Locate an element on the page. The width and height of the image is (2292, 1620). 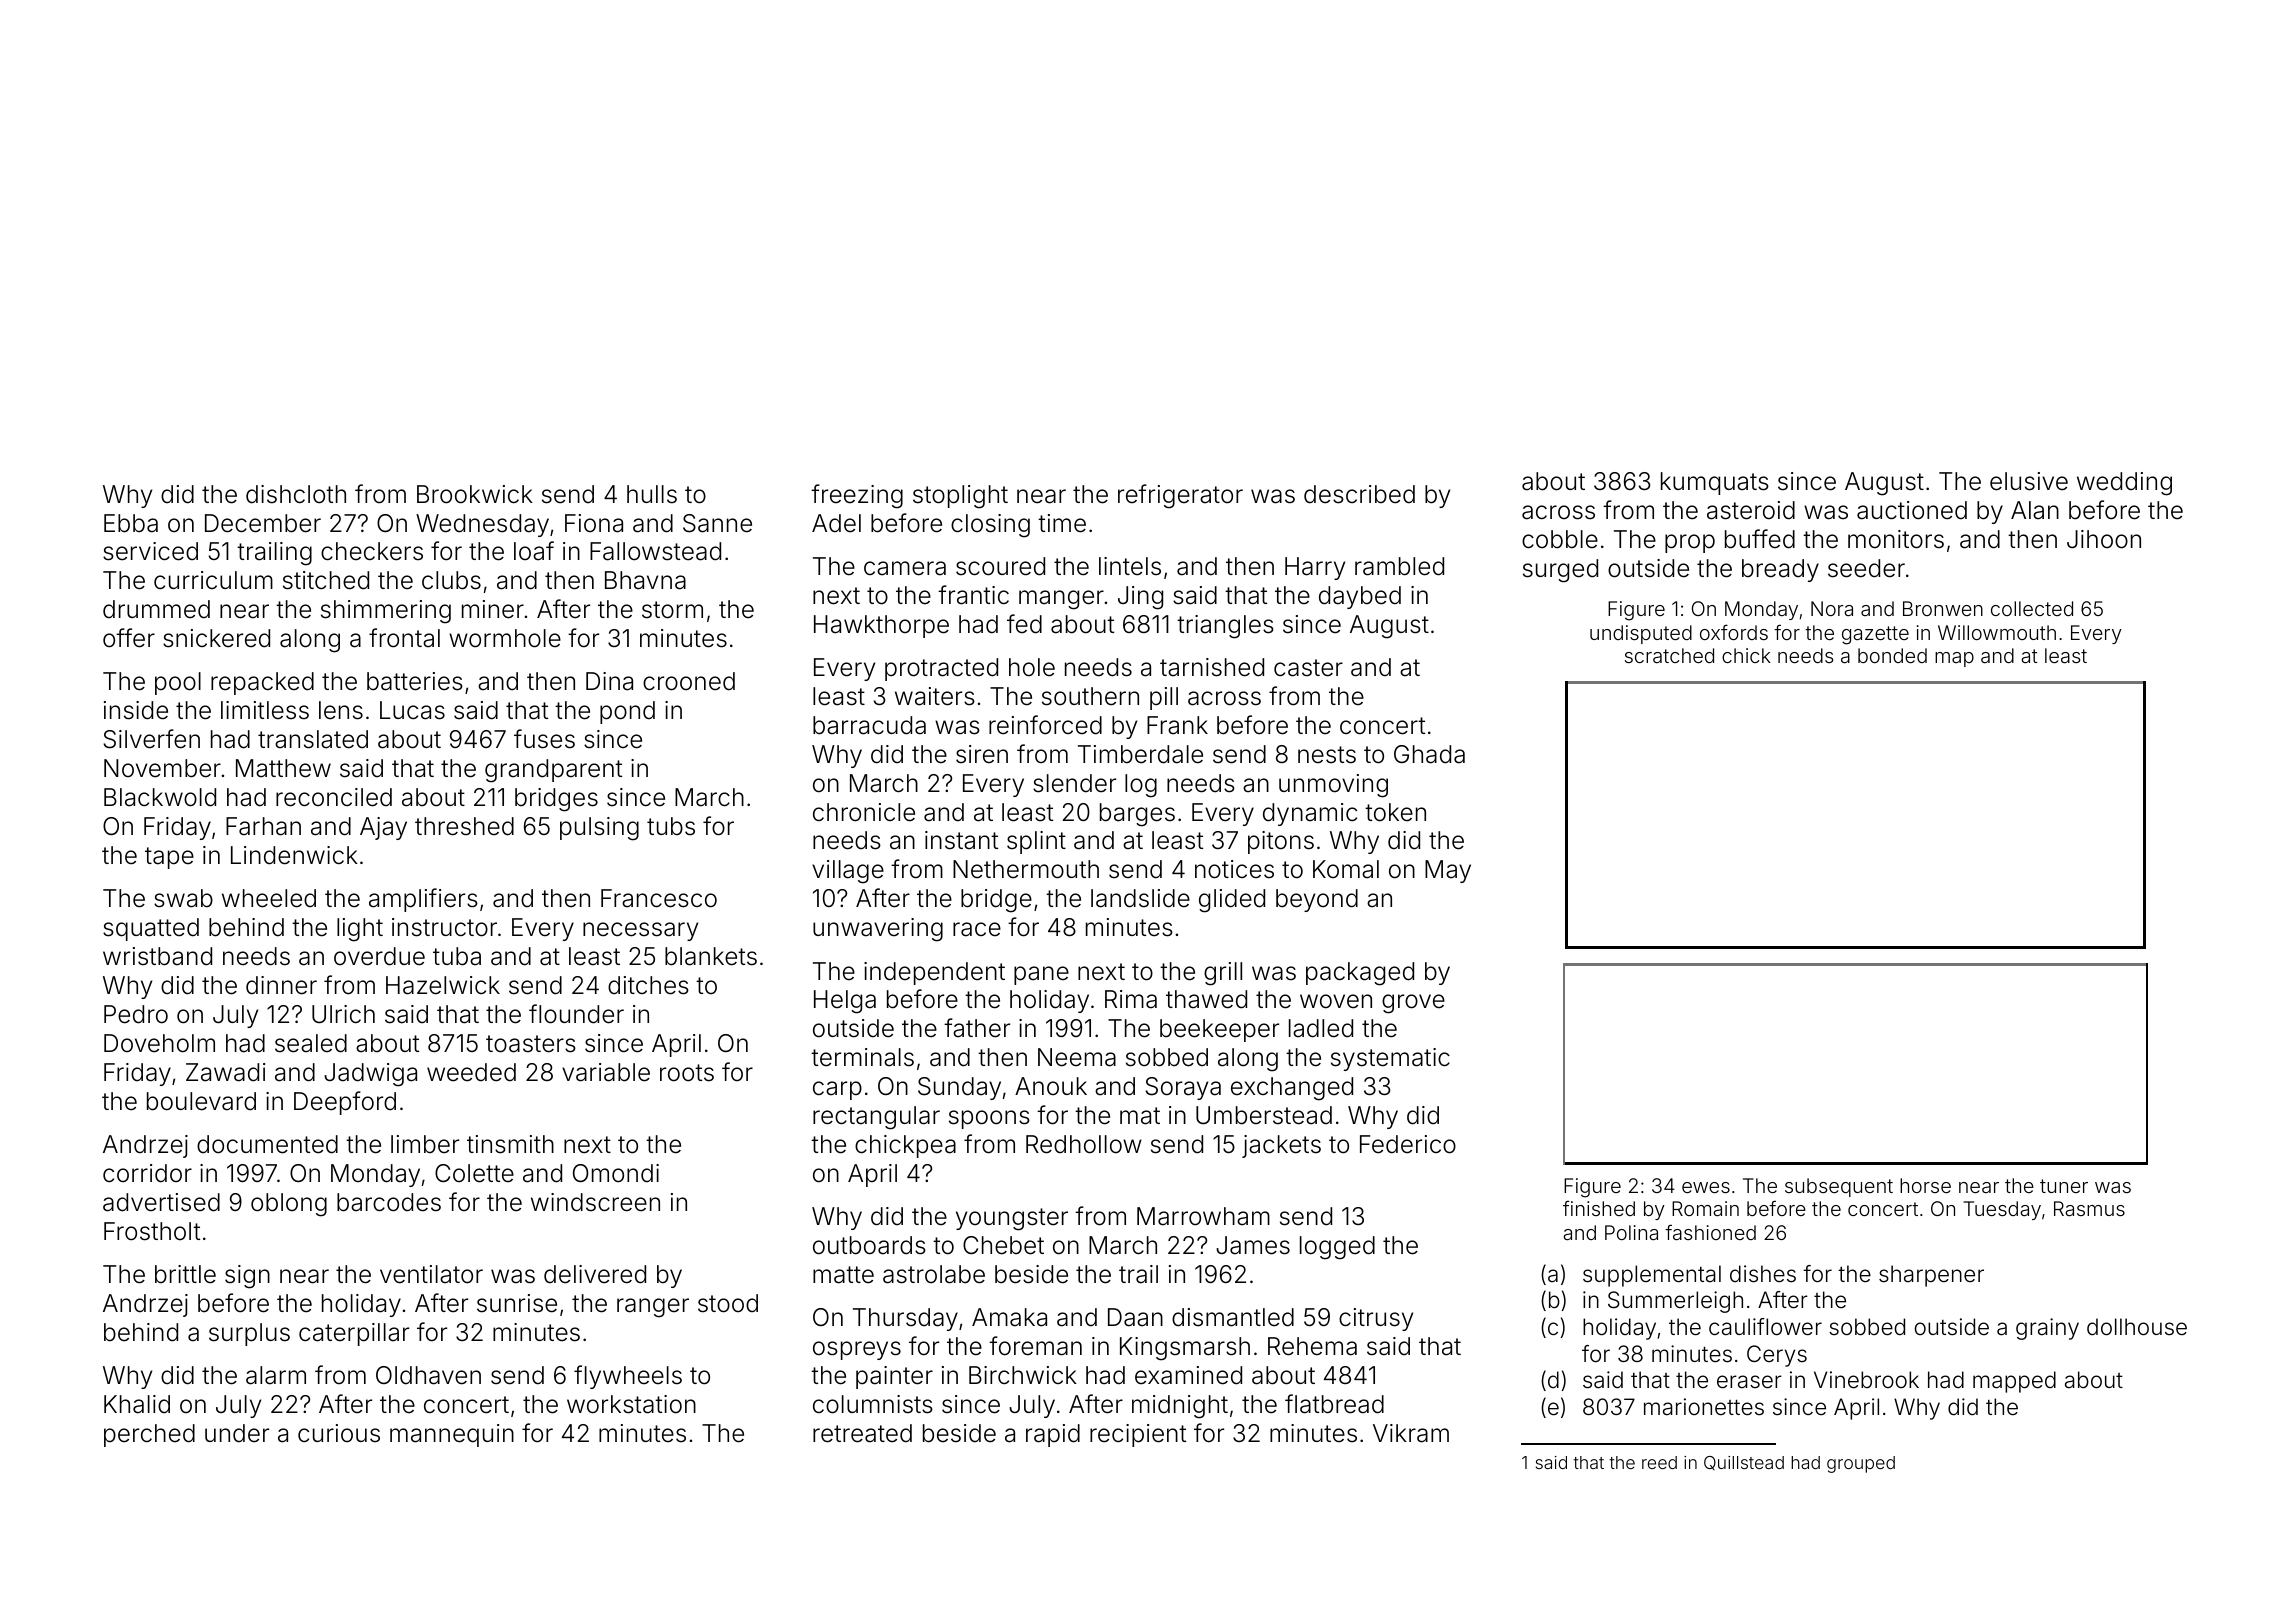
rapid is located at coordinates (1053, 1435).
